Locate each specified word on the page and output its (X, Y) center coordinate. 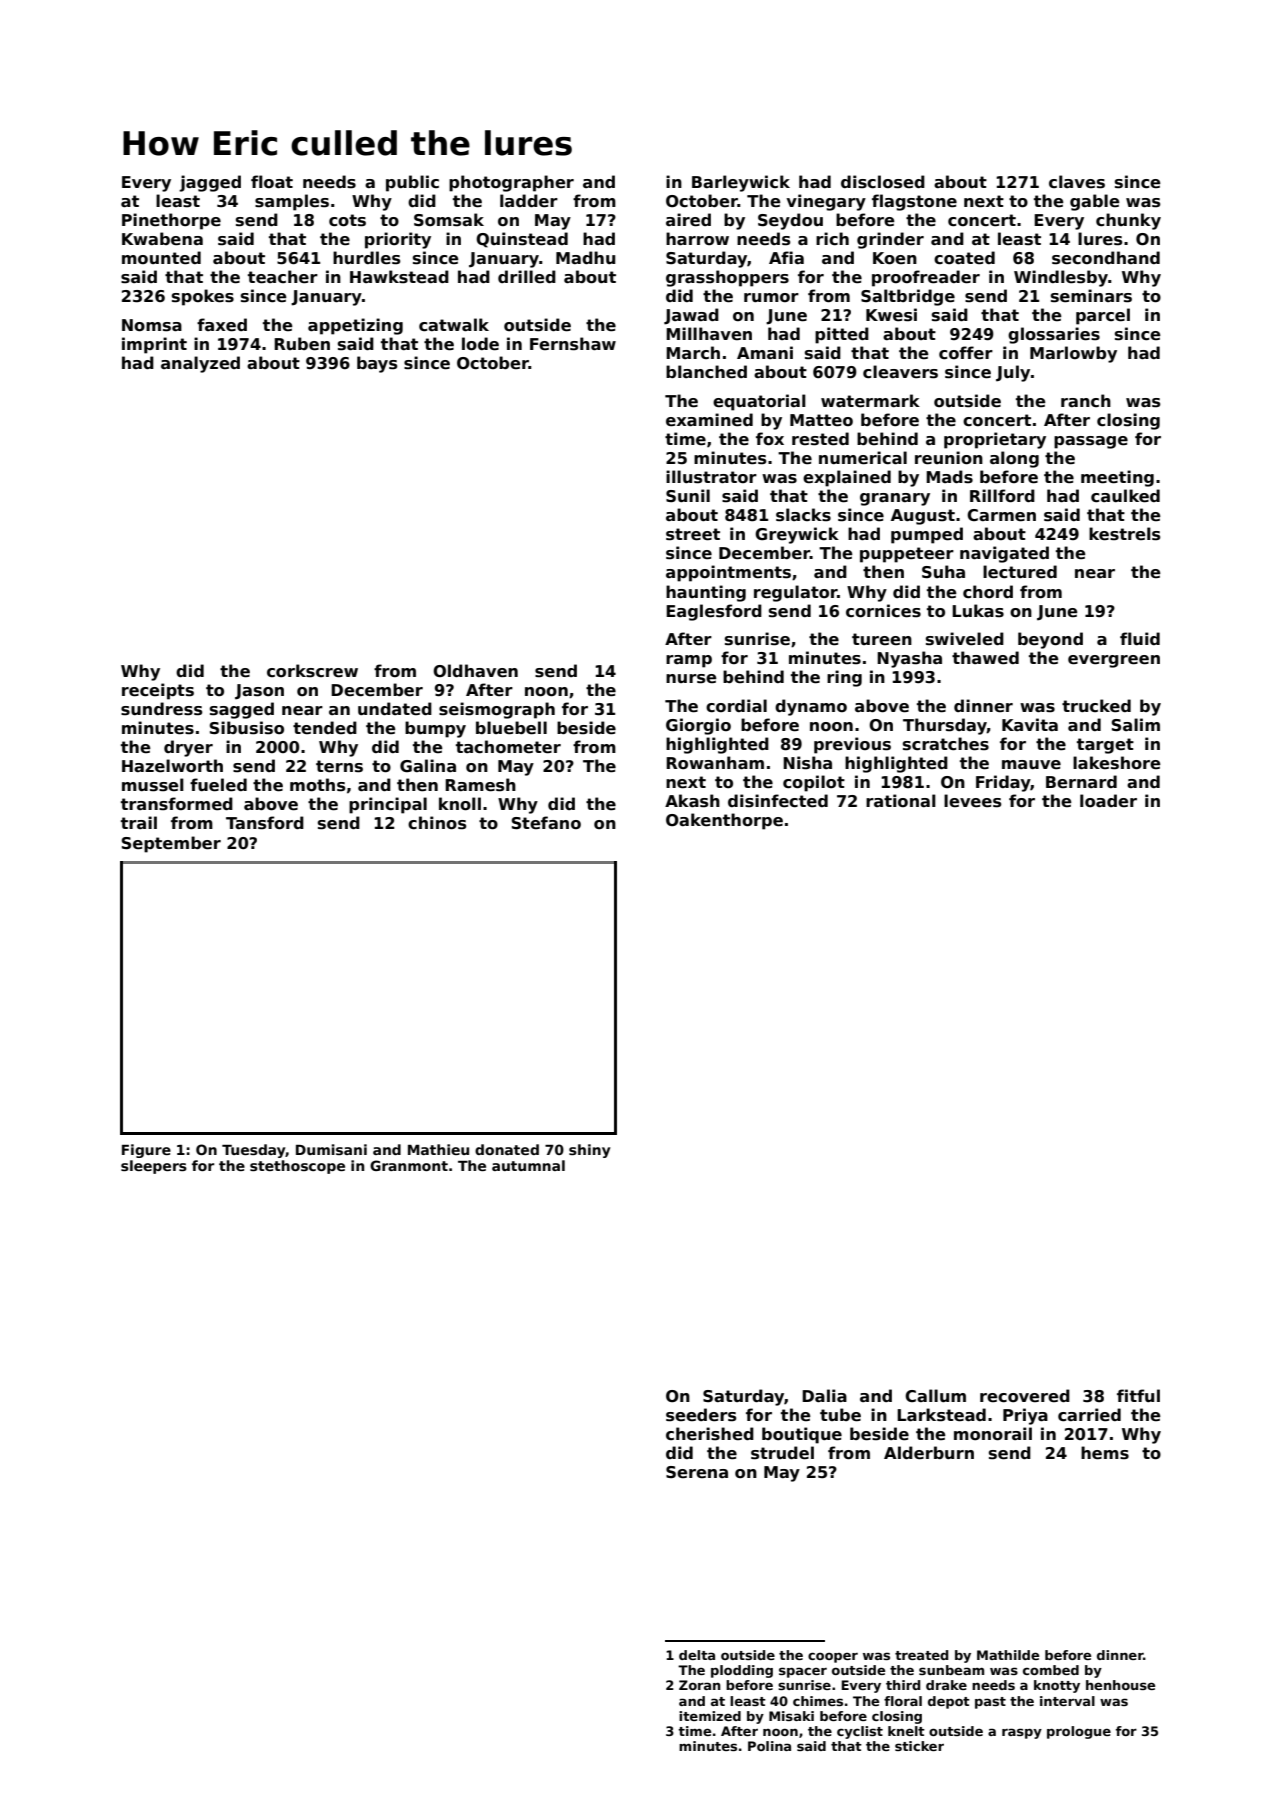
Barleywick (741, 183)
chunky (1128, 221)
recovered (1025, 1396)
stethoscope (297, 1167)
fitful (1138, 1395)
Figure (146, 1151)
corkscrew (312, 671)
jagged (210, 183)
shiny (589, 1151)
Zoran (700, 1685)
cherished (710, 1434)
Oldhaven (475, 671)
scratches (946, 744)
